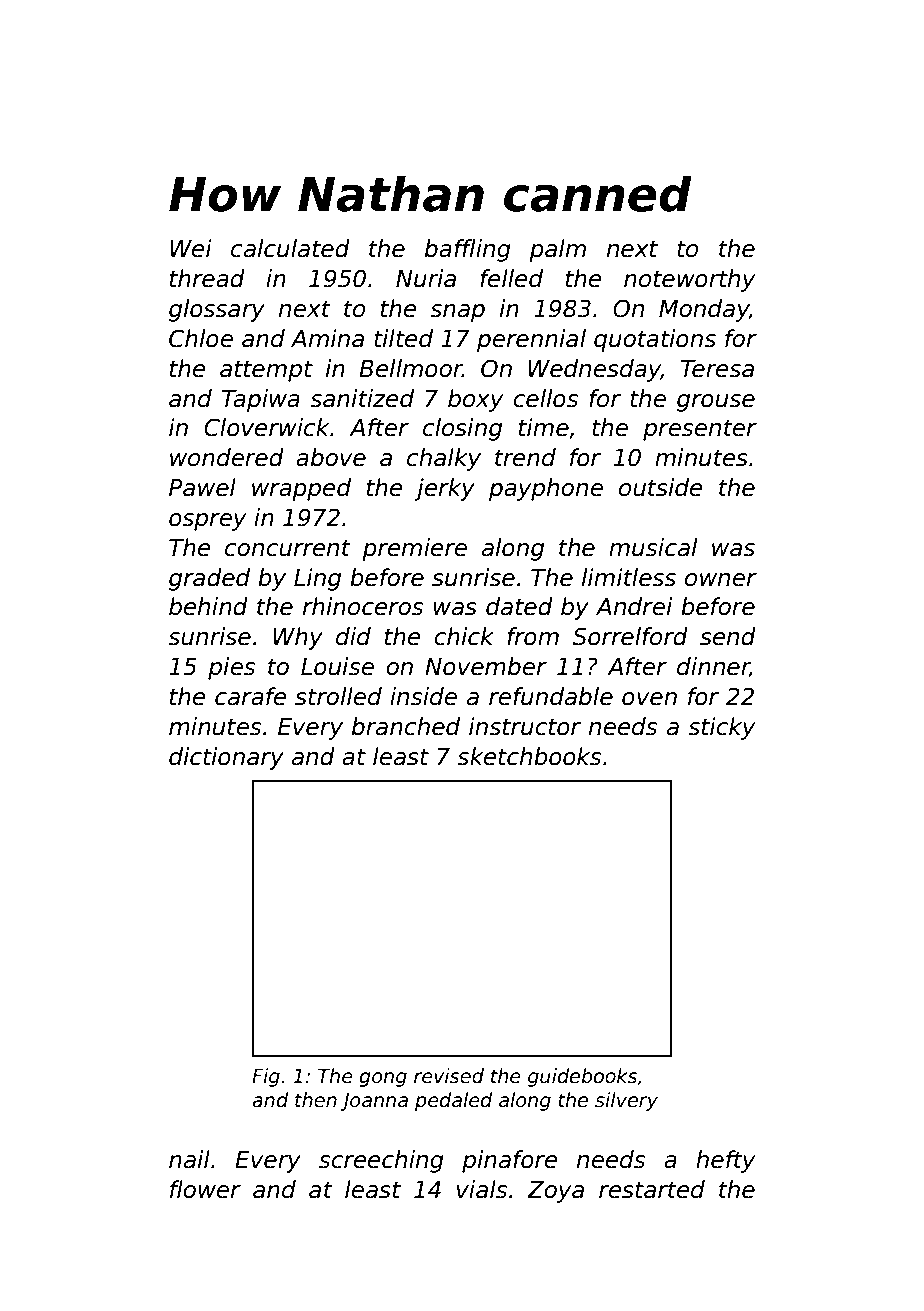  What do you see at coordinates (557, 250) in the document?
I see `palm` at bounding box center [557, 250].
